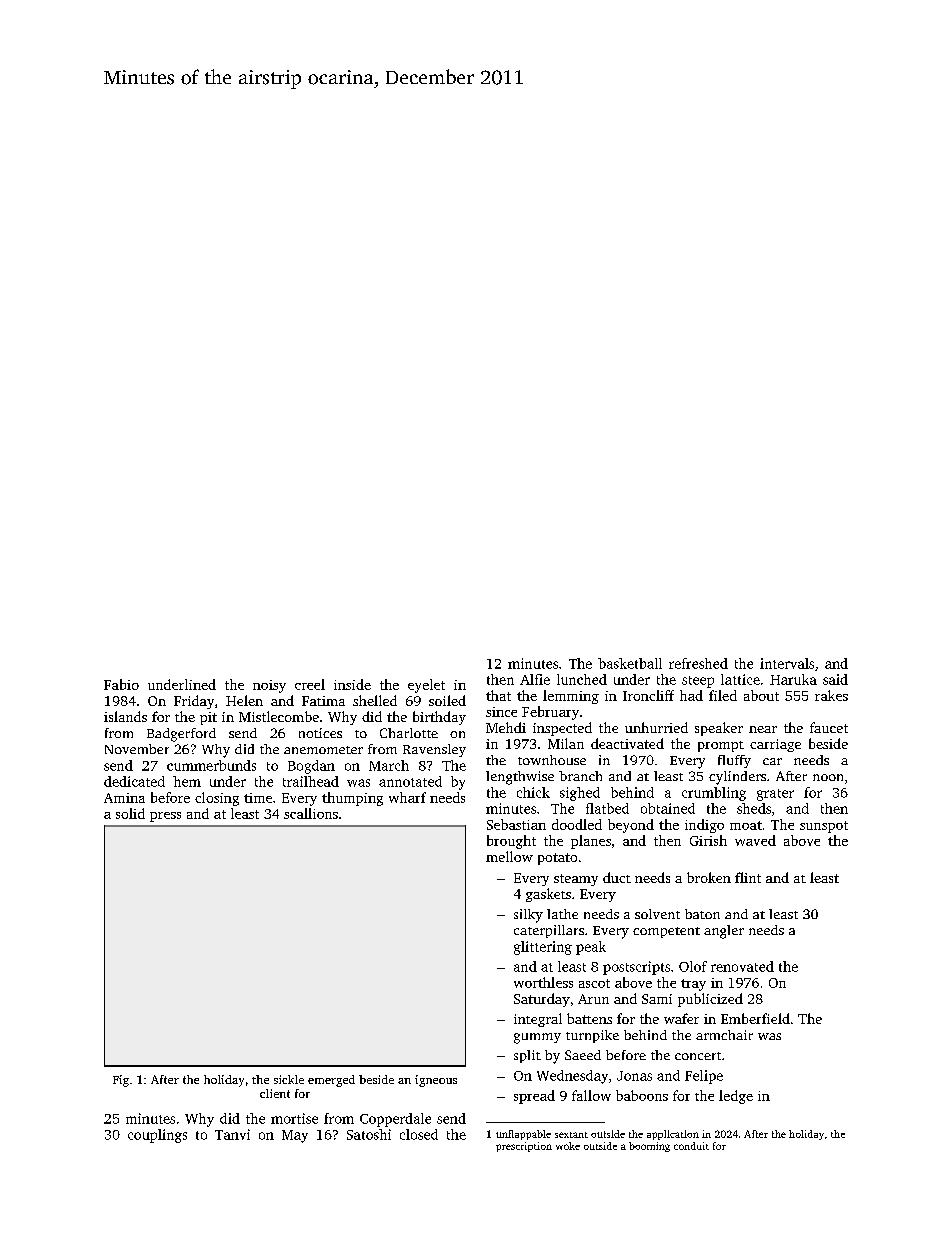 Image resolution: width=952 pixels, height=1233 pixels. Describe the element at coordinates (436, 1081) in the document. I see `igneous` at that location.
